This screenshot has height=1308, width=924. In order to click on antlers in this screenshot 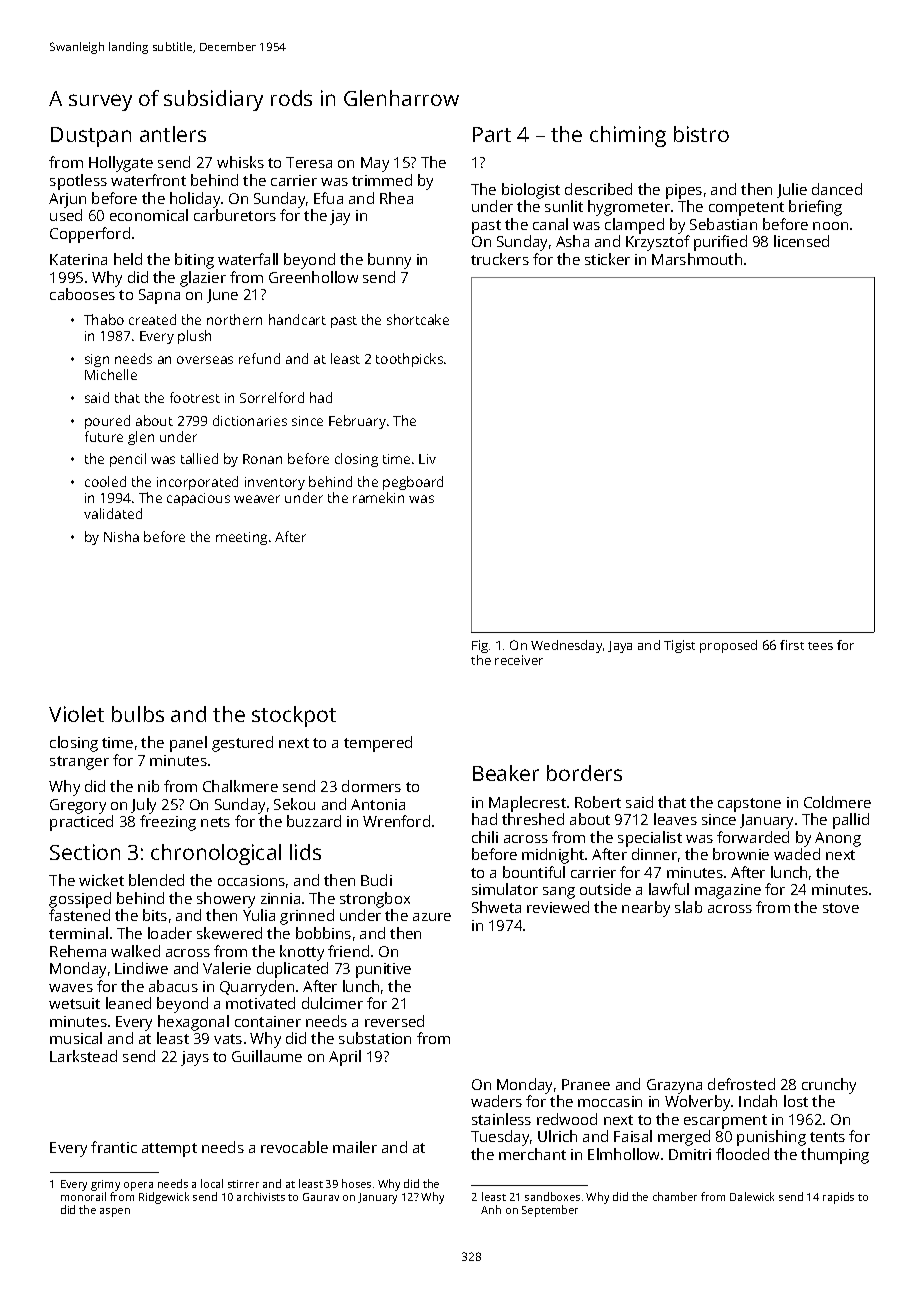, I will do `click(173, 134)`.
